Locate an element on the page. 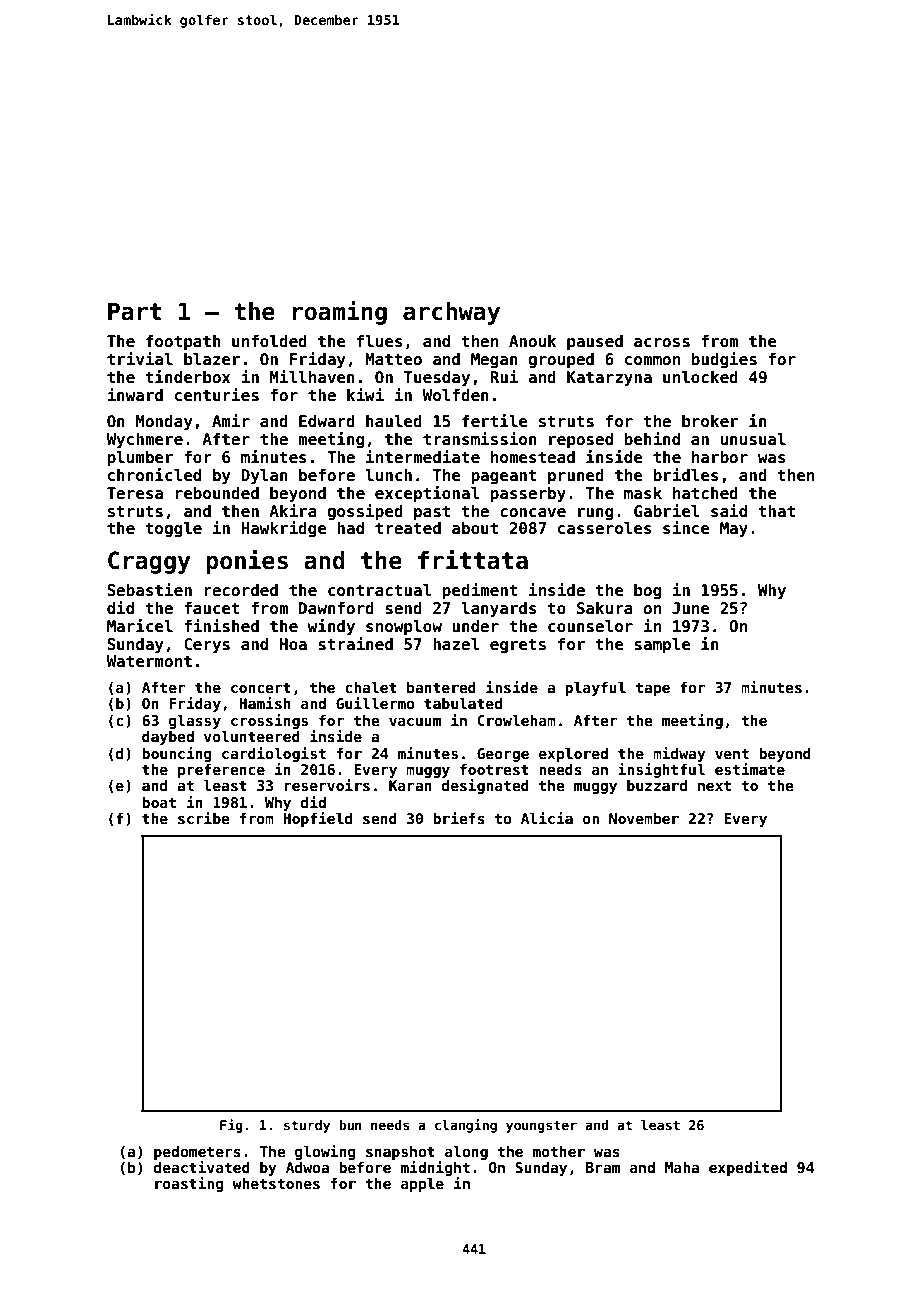 This page has height=1308, width=924. whetstones is located at coordinates (276, 1183).
